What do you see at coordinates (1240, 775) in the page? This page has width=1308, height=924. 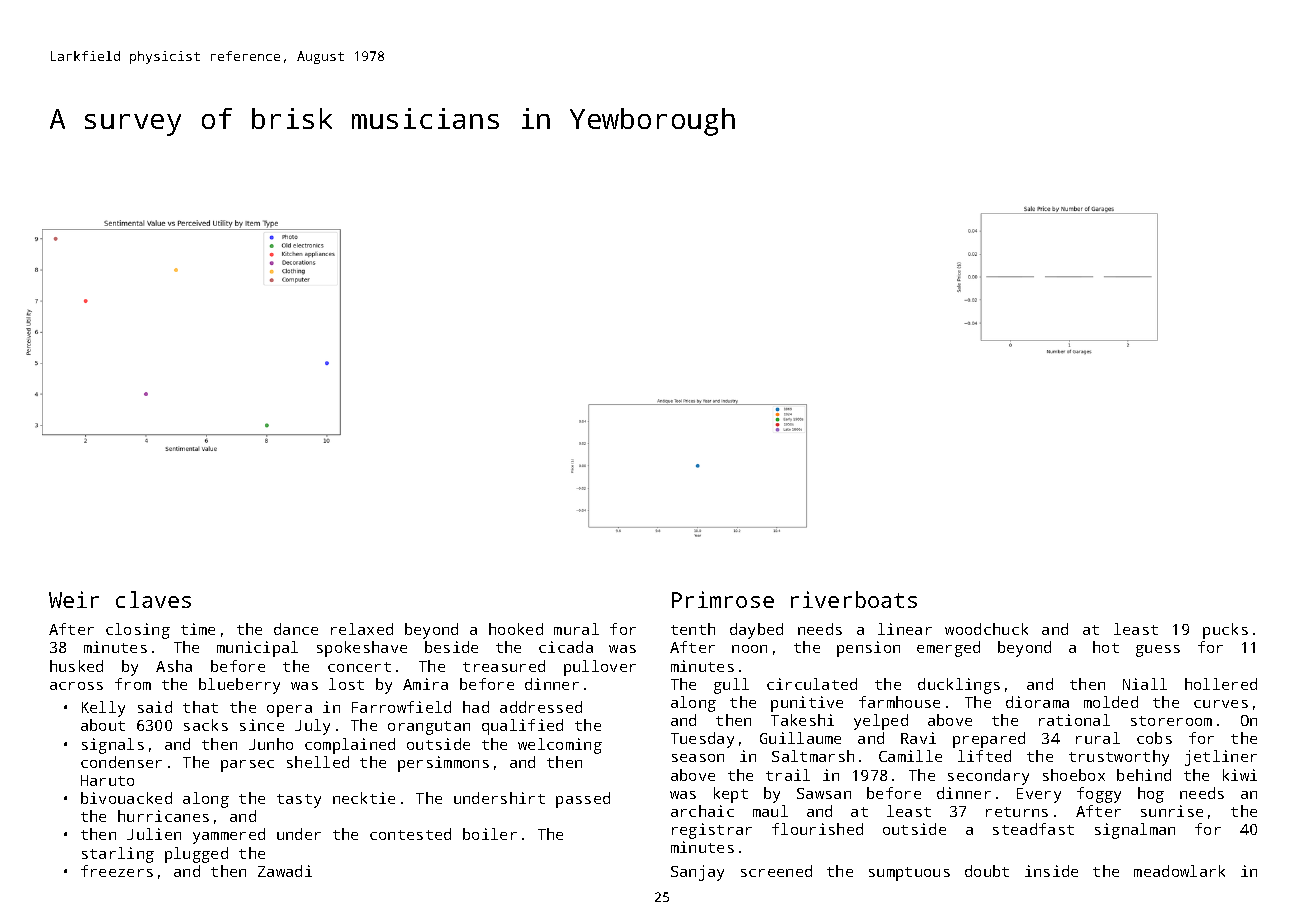 I see `kiwi` at bounding box center [1240, 775].
